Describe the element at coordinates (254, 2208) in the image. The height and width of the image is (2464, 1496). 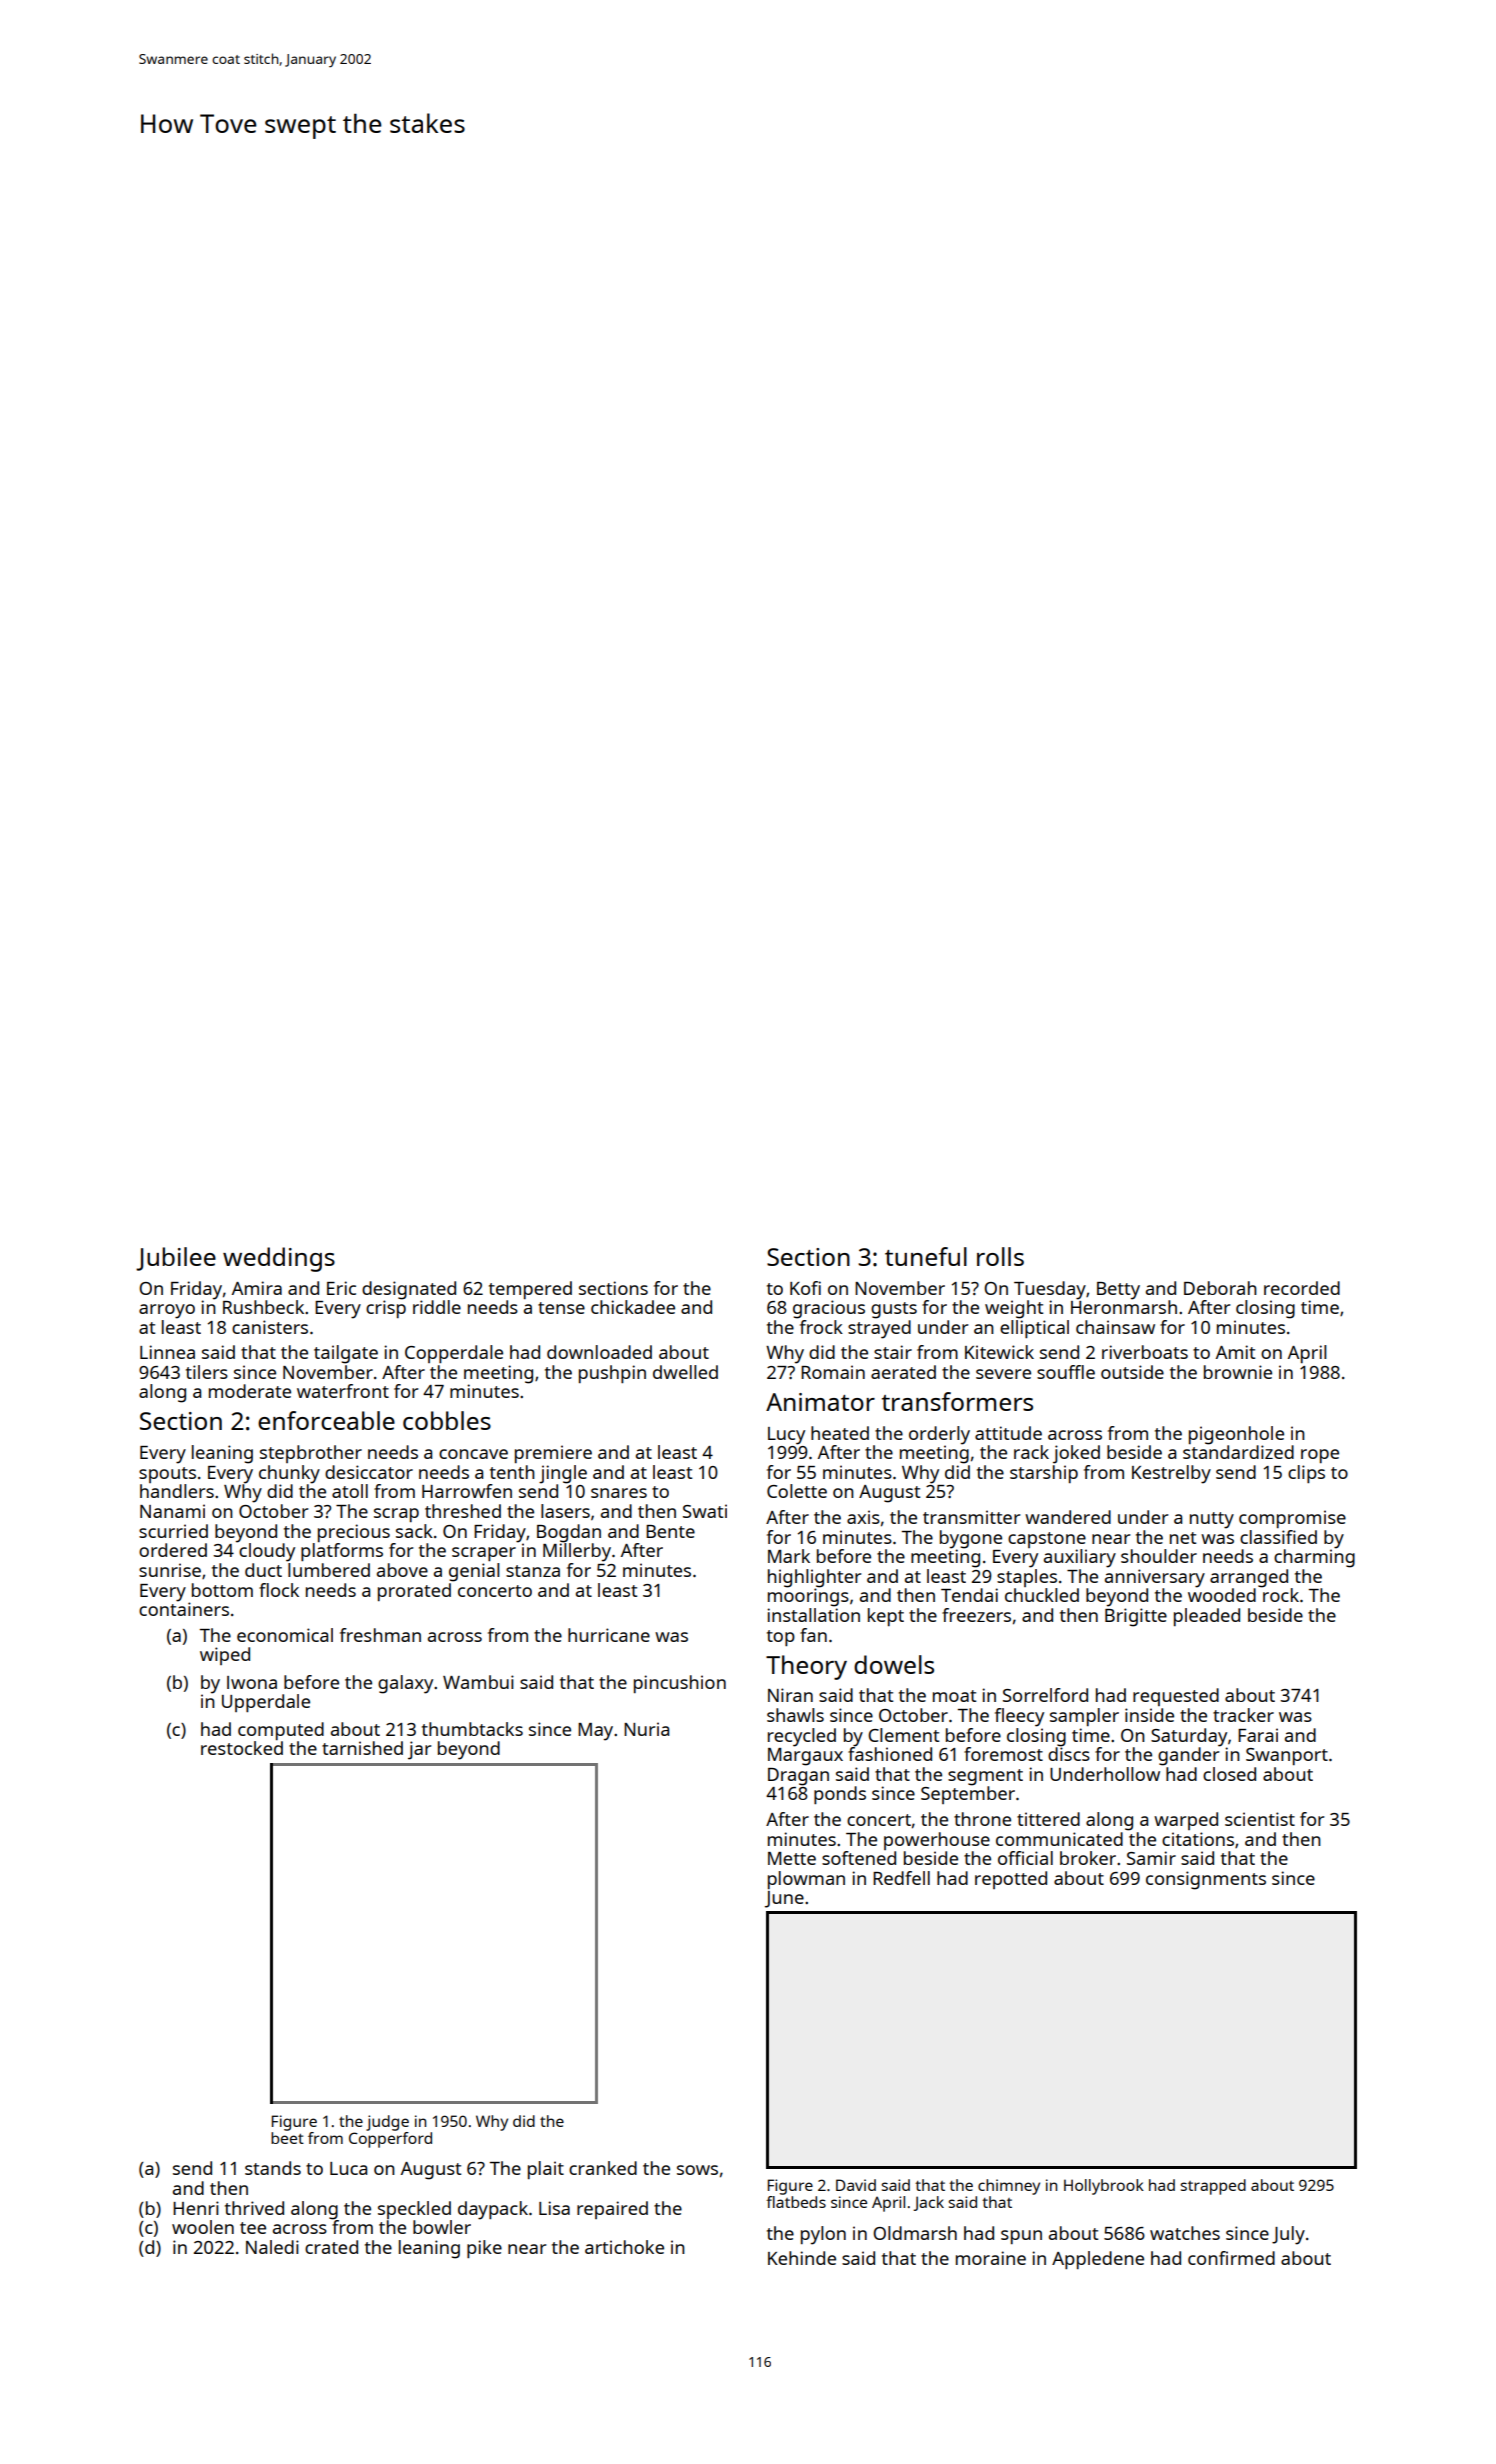
I see `thrived` at that location.
